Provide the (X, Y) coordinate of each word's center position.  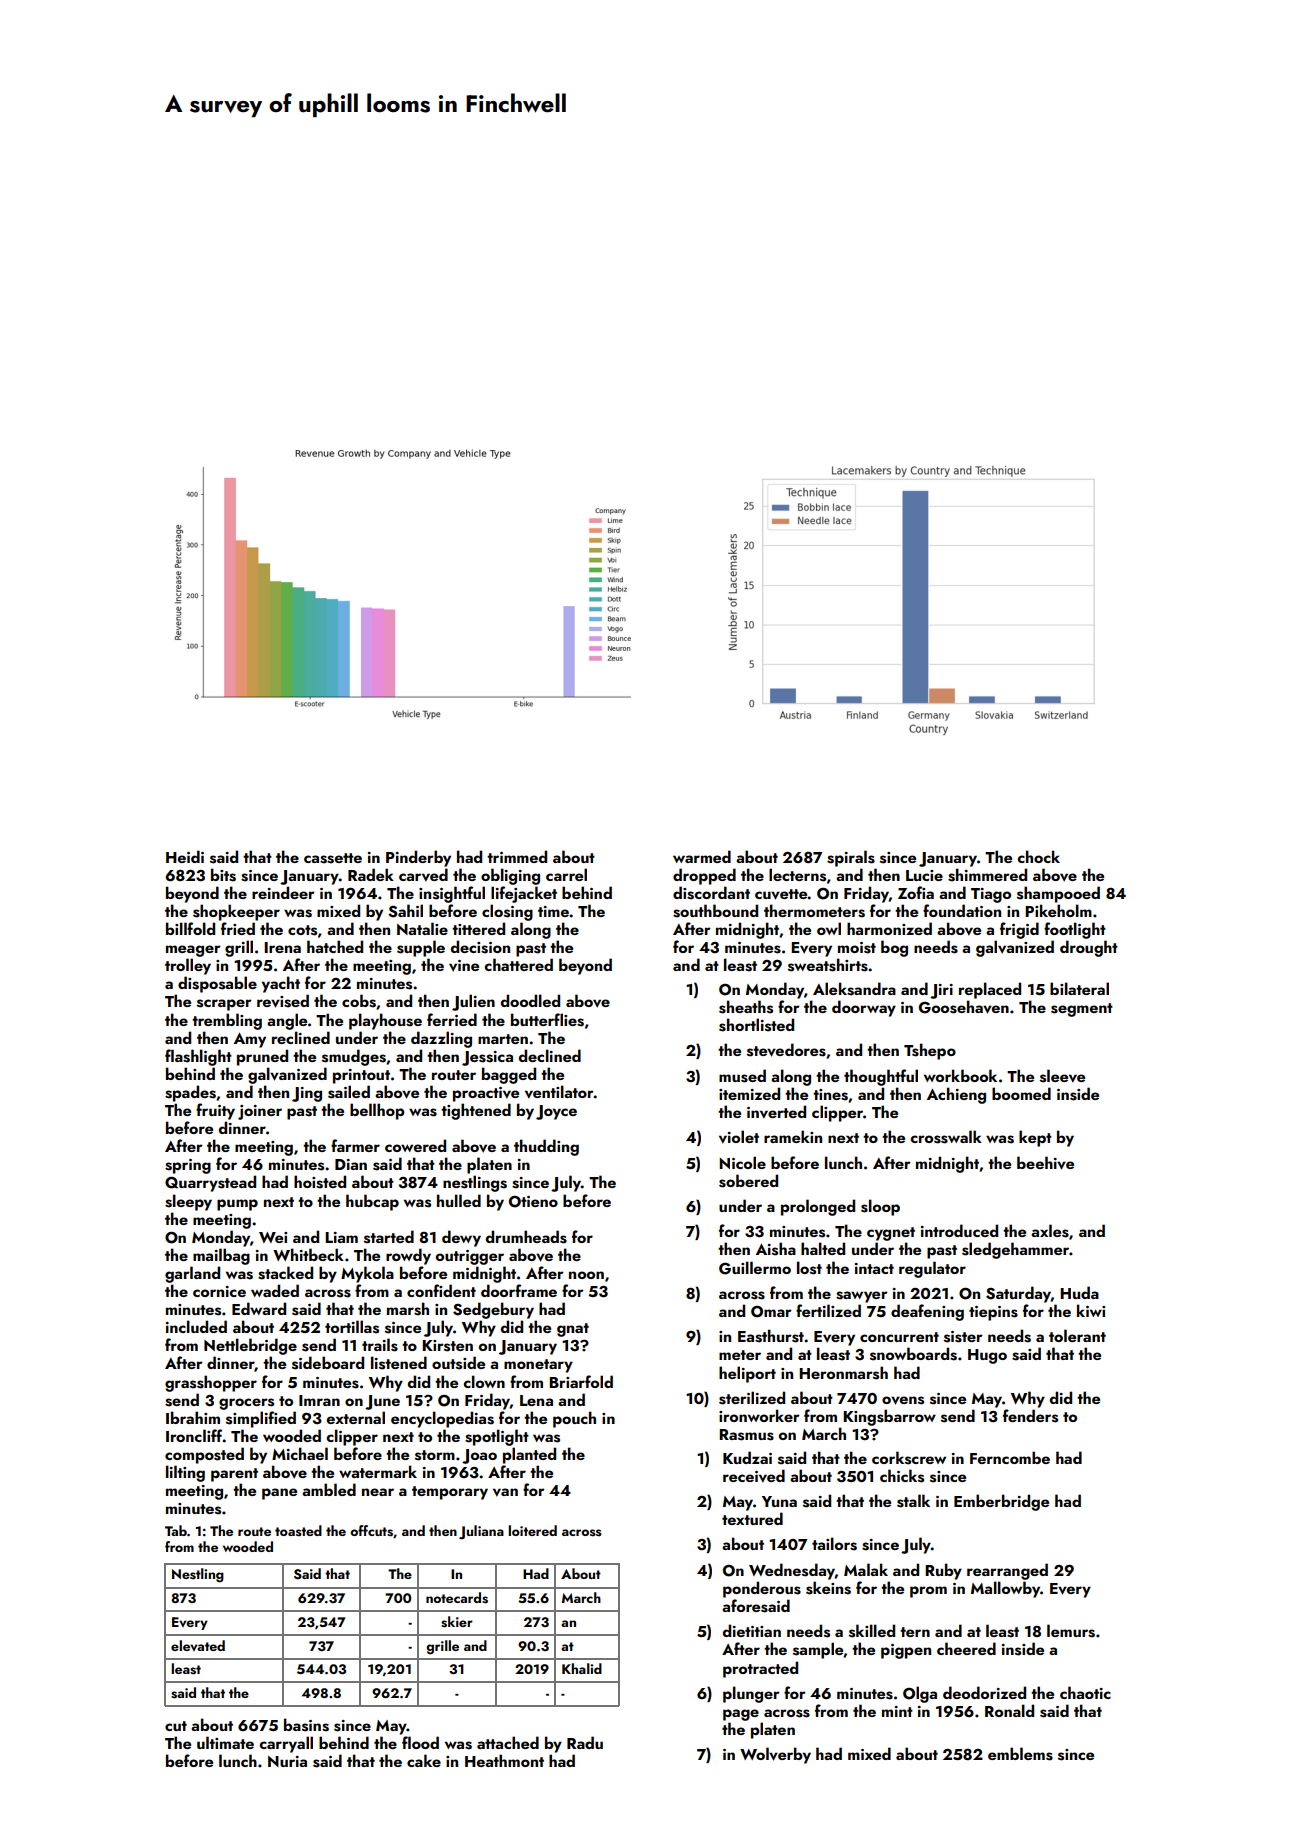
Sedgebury (493, 1310)
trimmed (517, 856)
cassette (333, 858)
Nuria (287, 1761)
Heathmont (504, 1760)
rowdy (408, 1256)
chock (1038, 856)
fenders (1030, 1416)
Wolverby (775, 1755)
